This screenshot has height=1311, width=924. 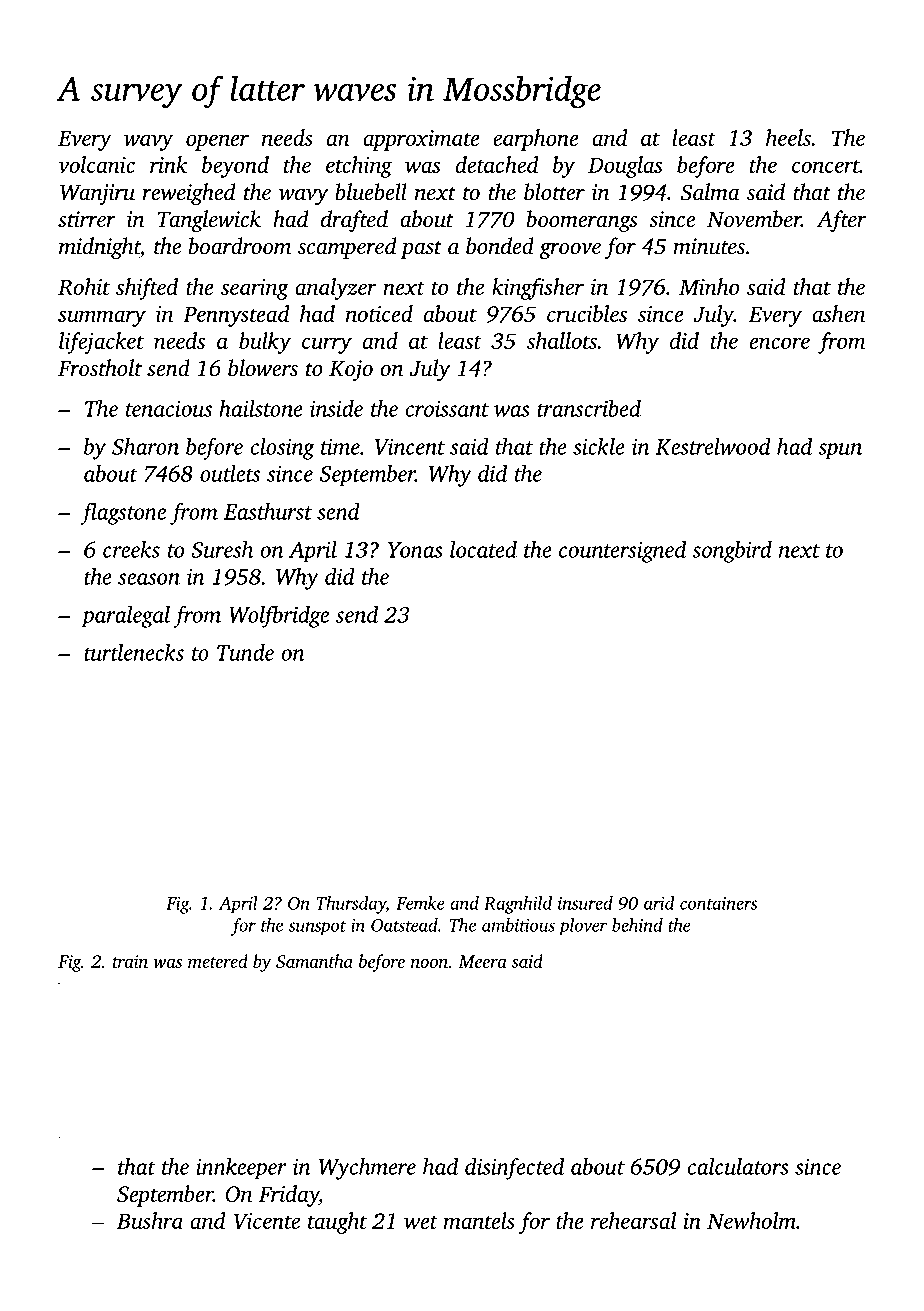 I want to click on songbird, so click(x=732, y=552).
